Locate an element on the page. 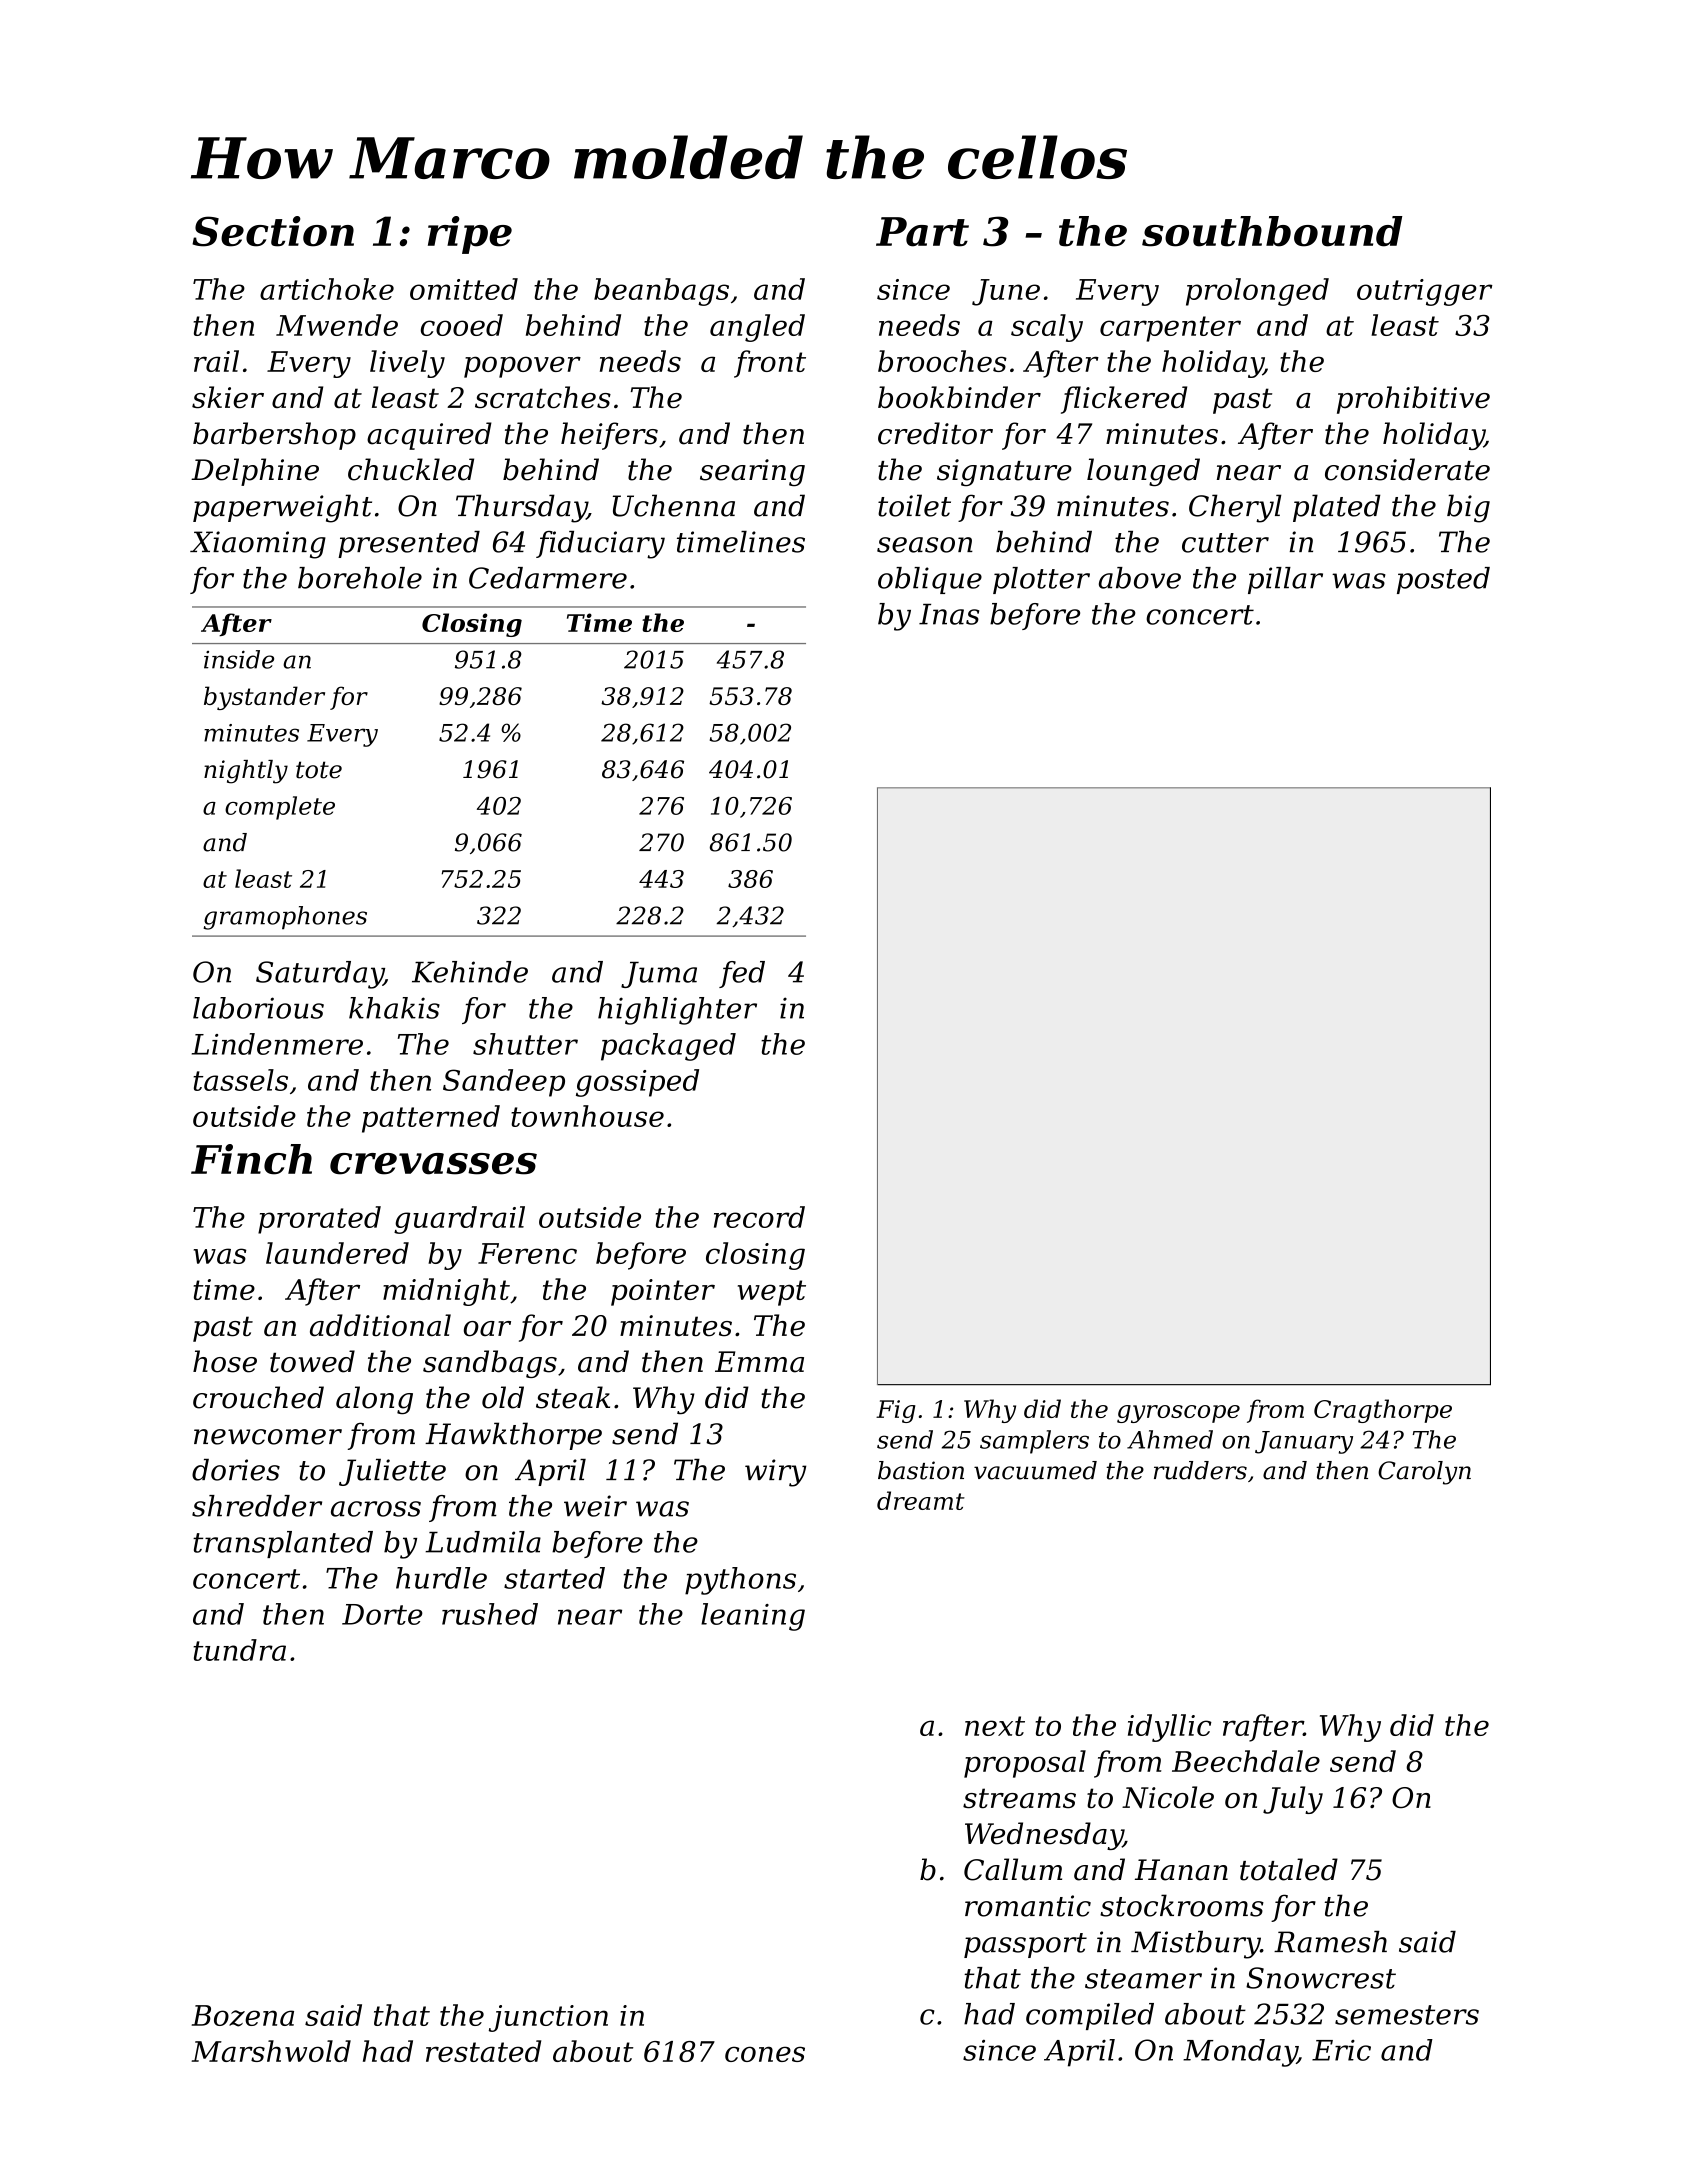 The image size is (1683, 2178). posted is located at coordinates (1443, 580).
